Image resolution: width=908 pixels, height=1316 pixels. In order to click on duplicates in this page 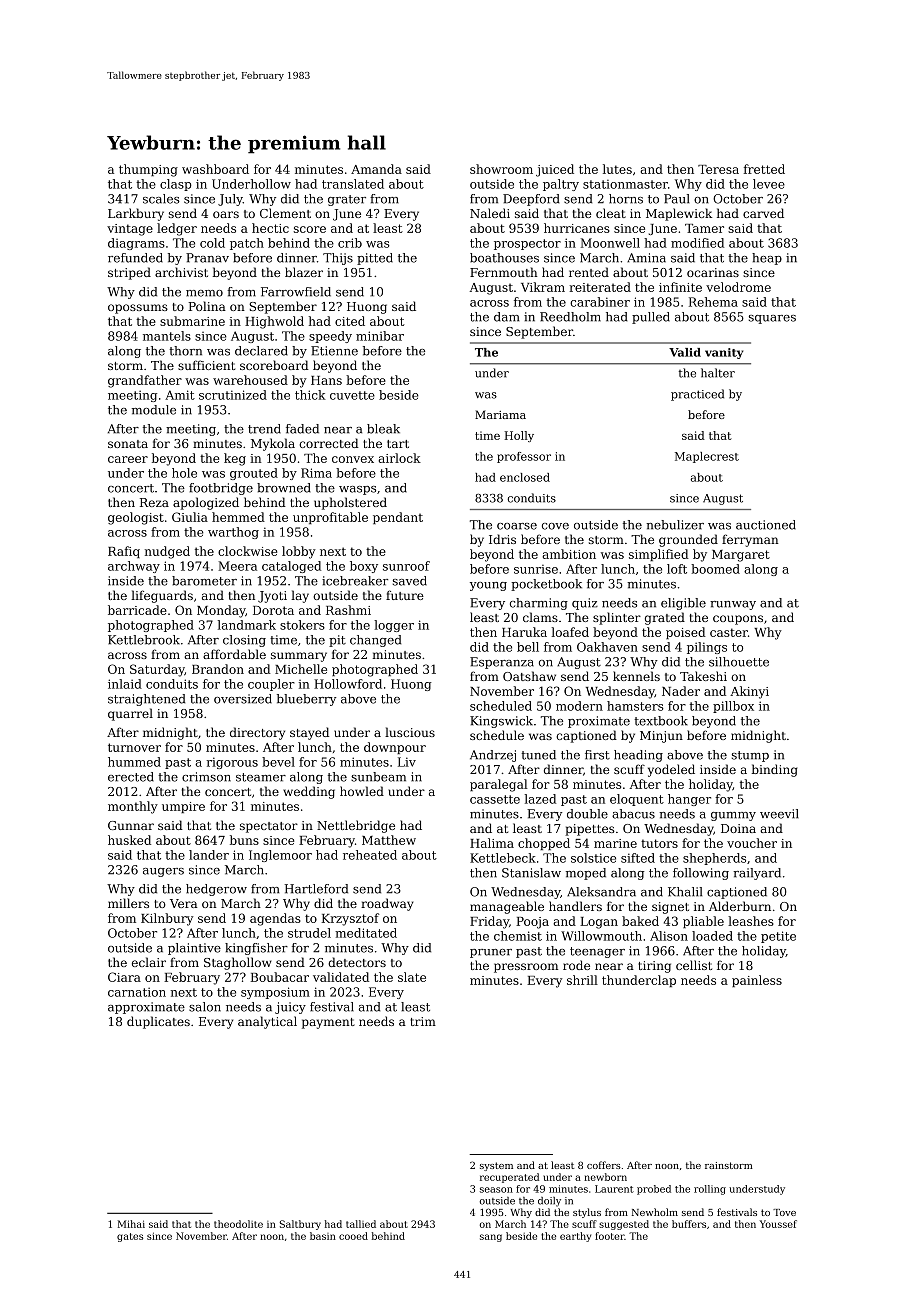, I will do `click(158, 1022)`.
